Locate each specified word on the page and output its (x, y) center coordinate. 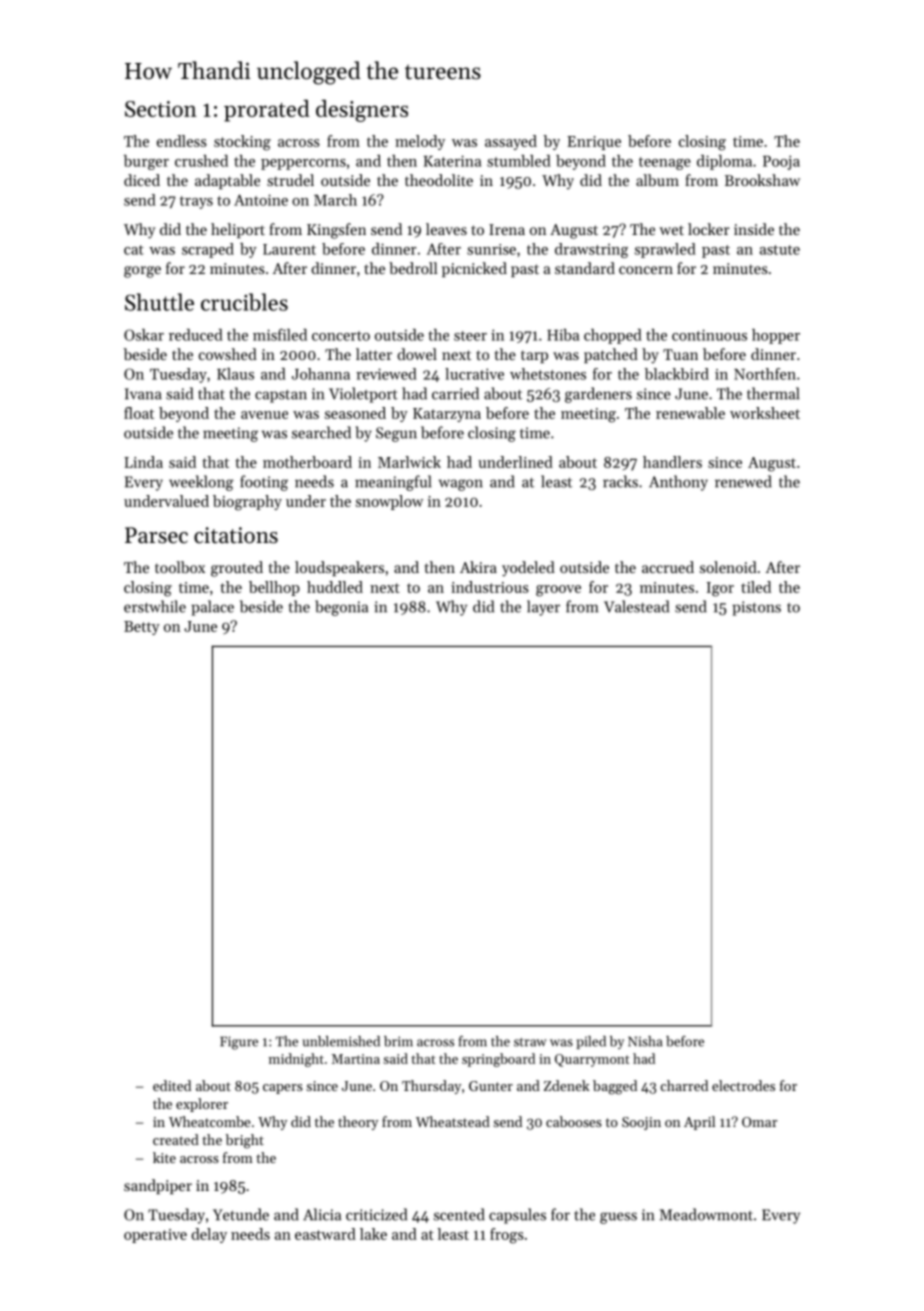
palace (212, 608)
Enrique (594, 143)
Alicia (322, 1214)
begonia (341, 608)
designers (362, 111)
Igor (720, 589)
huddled (335, 587)
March (335, 200)
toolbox (180, 567)
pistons (756, 608)
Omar (759, 1122)
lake (373, 1234)
